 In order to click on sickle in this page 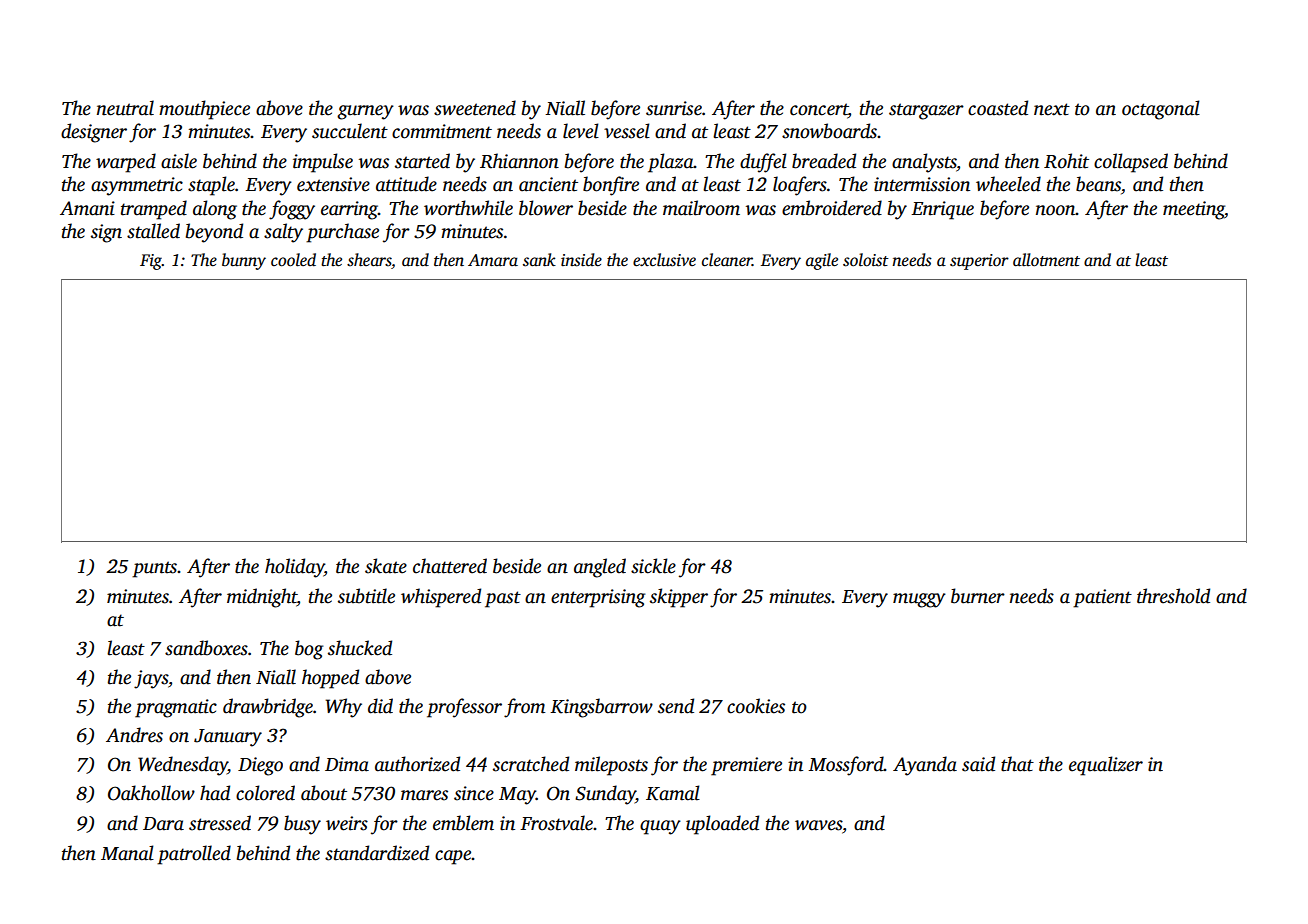, I will do `click(653, 566)`.
